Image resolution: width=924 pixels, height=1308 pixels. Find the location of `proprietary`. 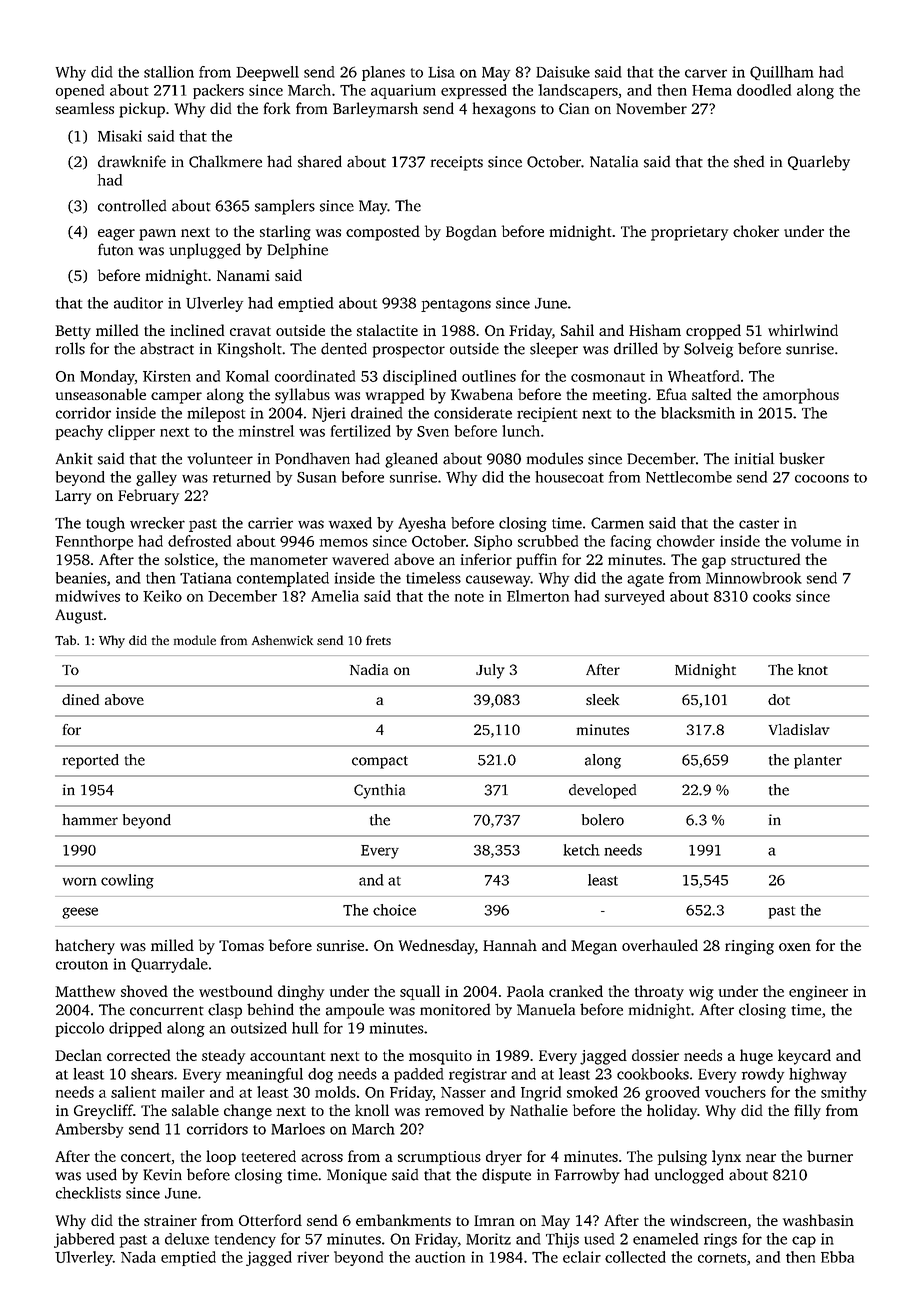

proprietary is located at coordinates (689, 233).
